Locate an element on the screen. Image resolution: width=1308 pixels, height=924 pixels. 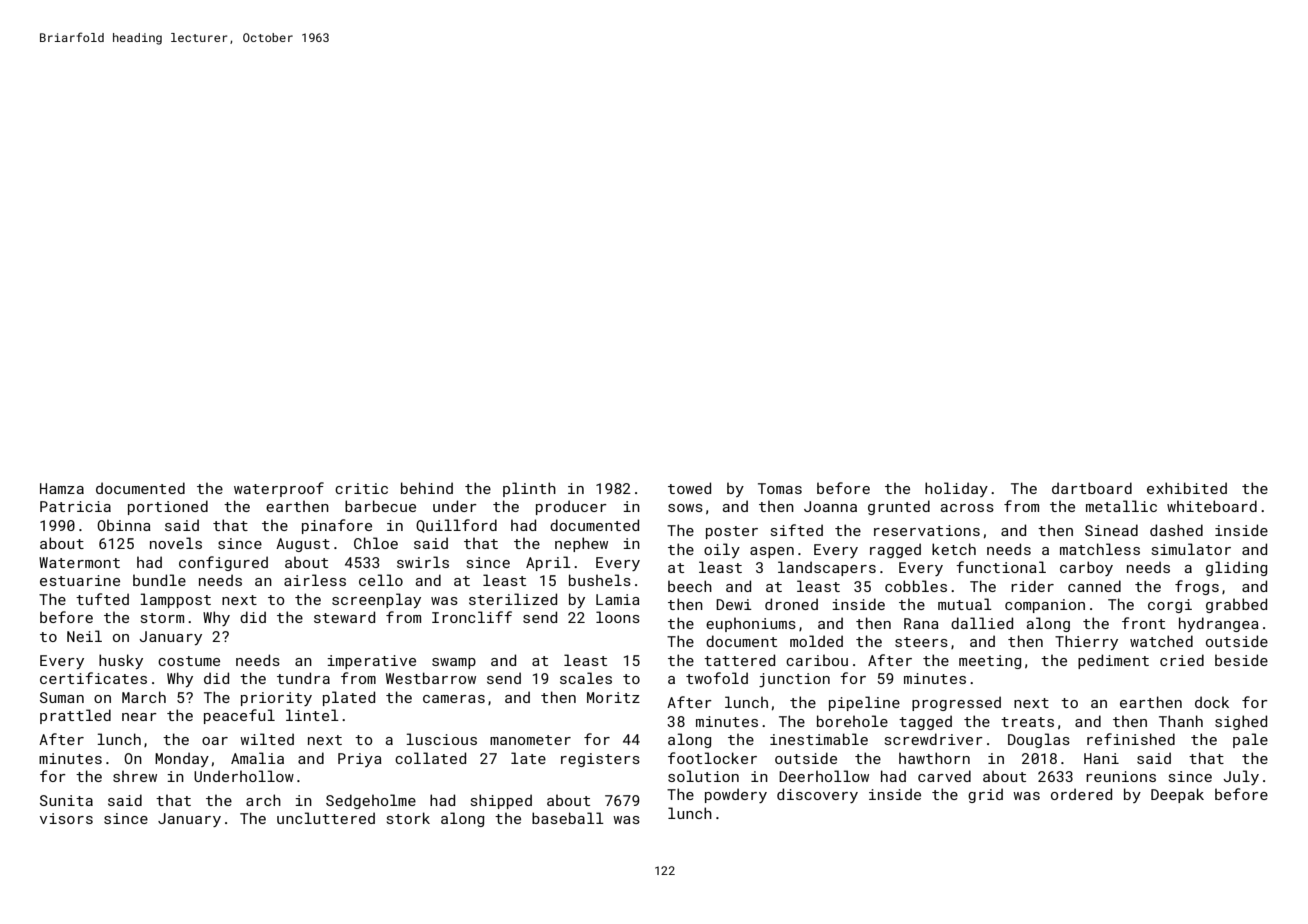
powdery is located at coordinates (736, 795).
